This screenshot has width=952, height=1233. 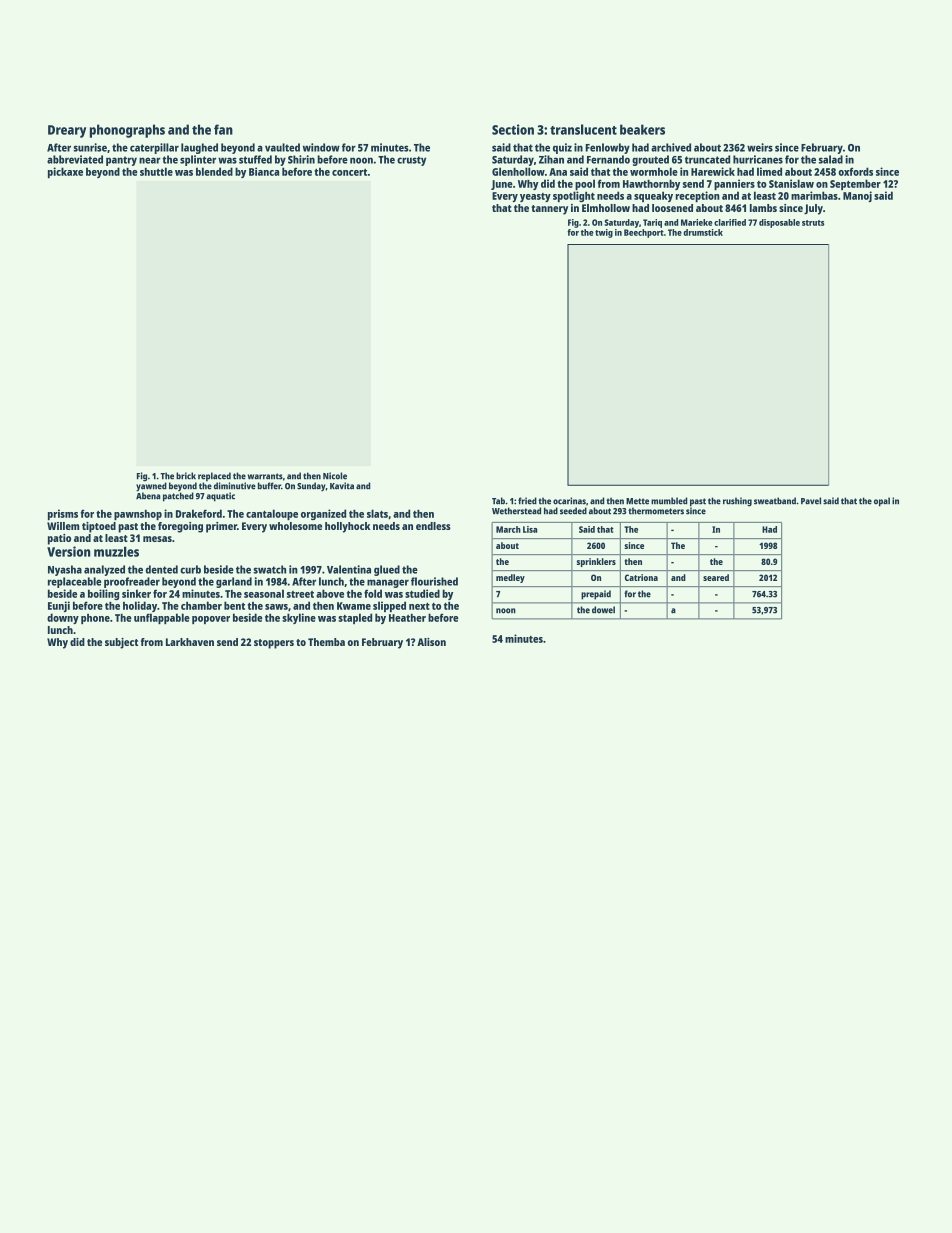 I want to click on subject, so click(x=121, y=643).
